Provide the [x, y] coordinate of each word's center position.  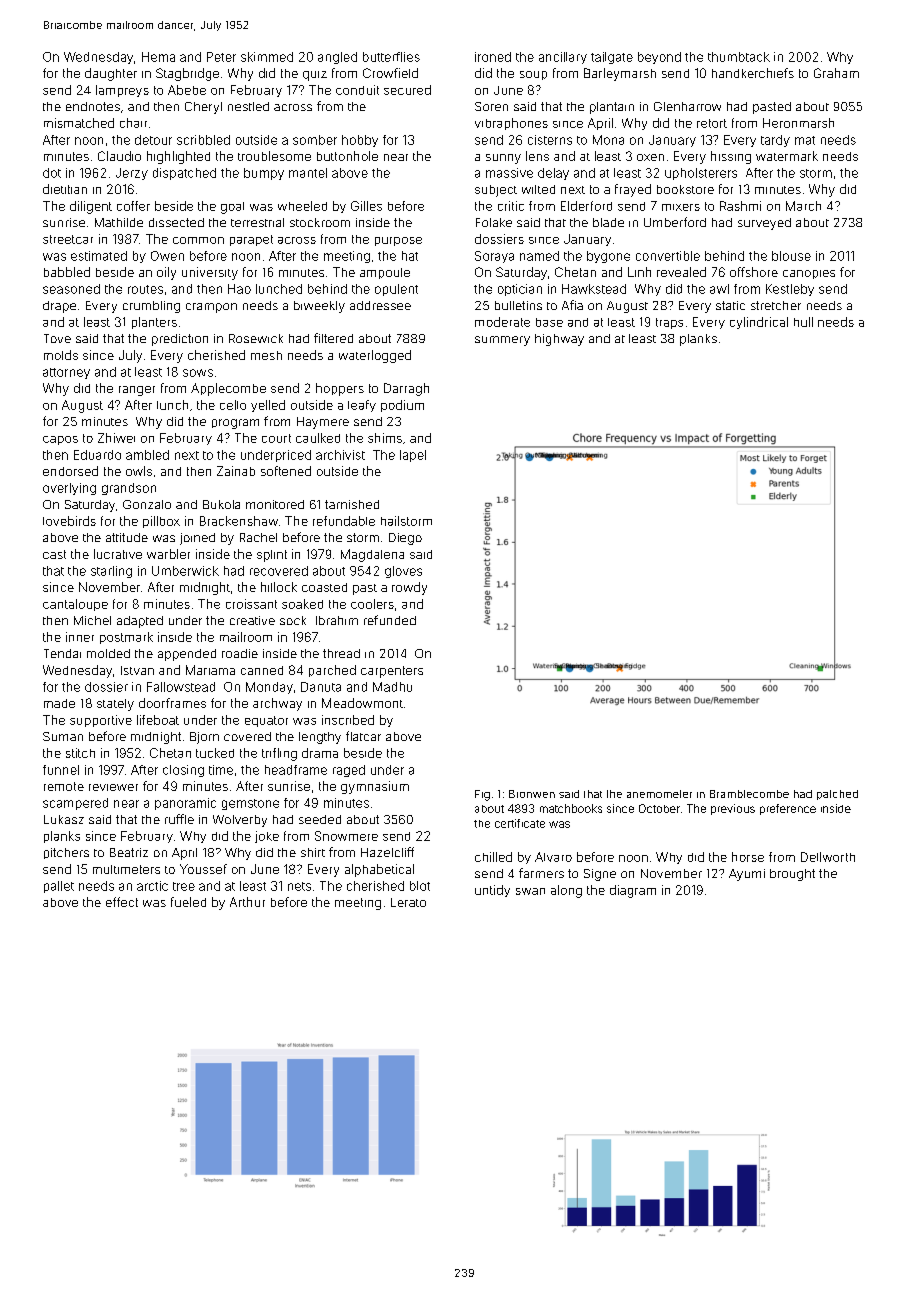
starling [111, 572]
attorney [66, 373]
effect [122, 902]
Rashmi [740, 206]
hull [803, 322]
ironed [493, 57]
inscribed [348, 720]
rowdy [409, 588]
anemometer [659, 794]
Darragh [406, 389]
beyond [659, 58]
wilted [538, 189]
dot [52, 173]
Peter [221, 57]
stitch [80, 753]
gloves [403, 572]
